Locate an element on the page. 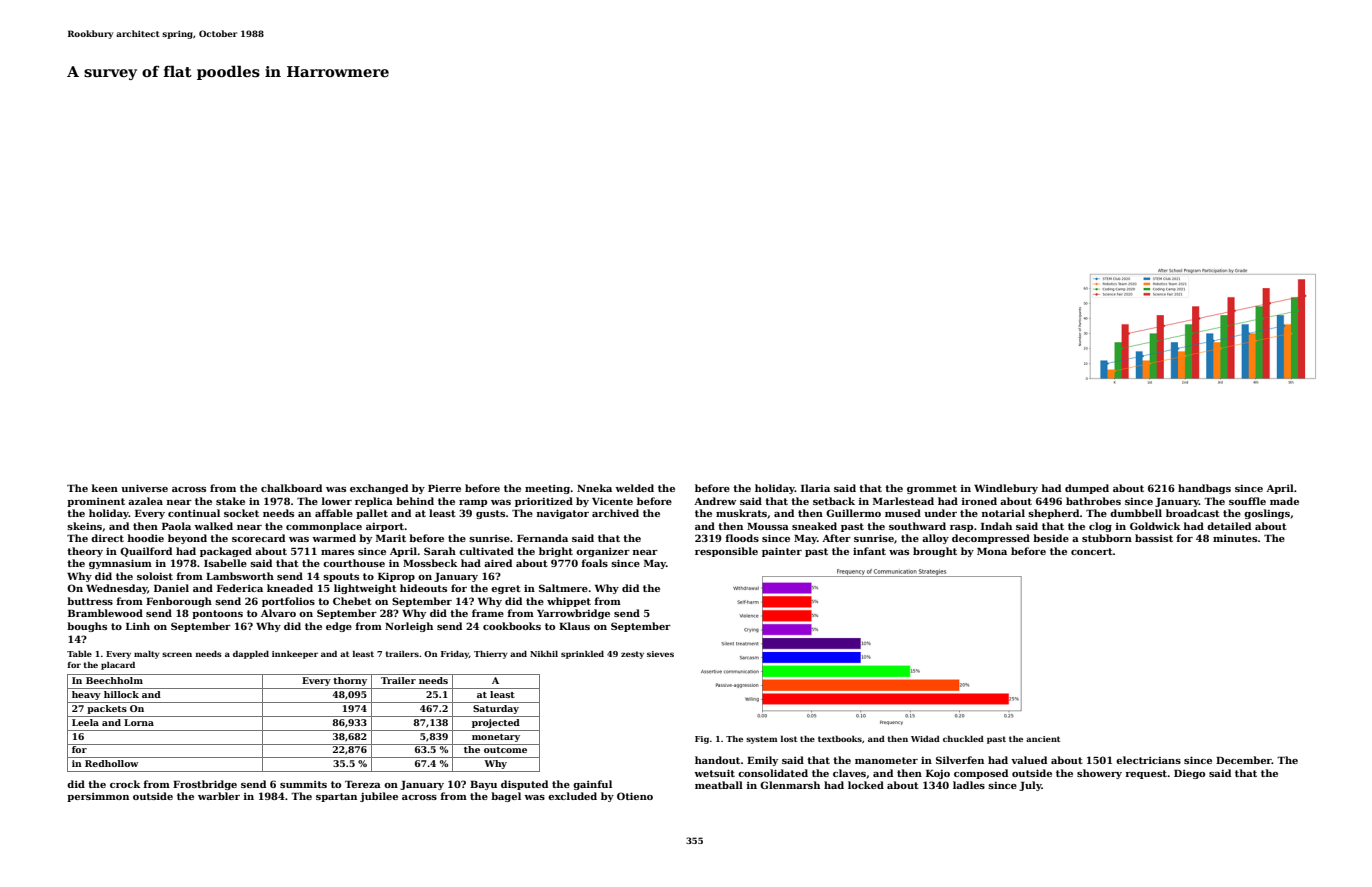 Image resolution: width=1372 pixels, height=887 pixels. foals is located at coordinates (595, 563).
